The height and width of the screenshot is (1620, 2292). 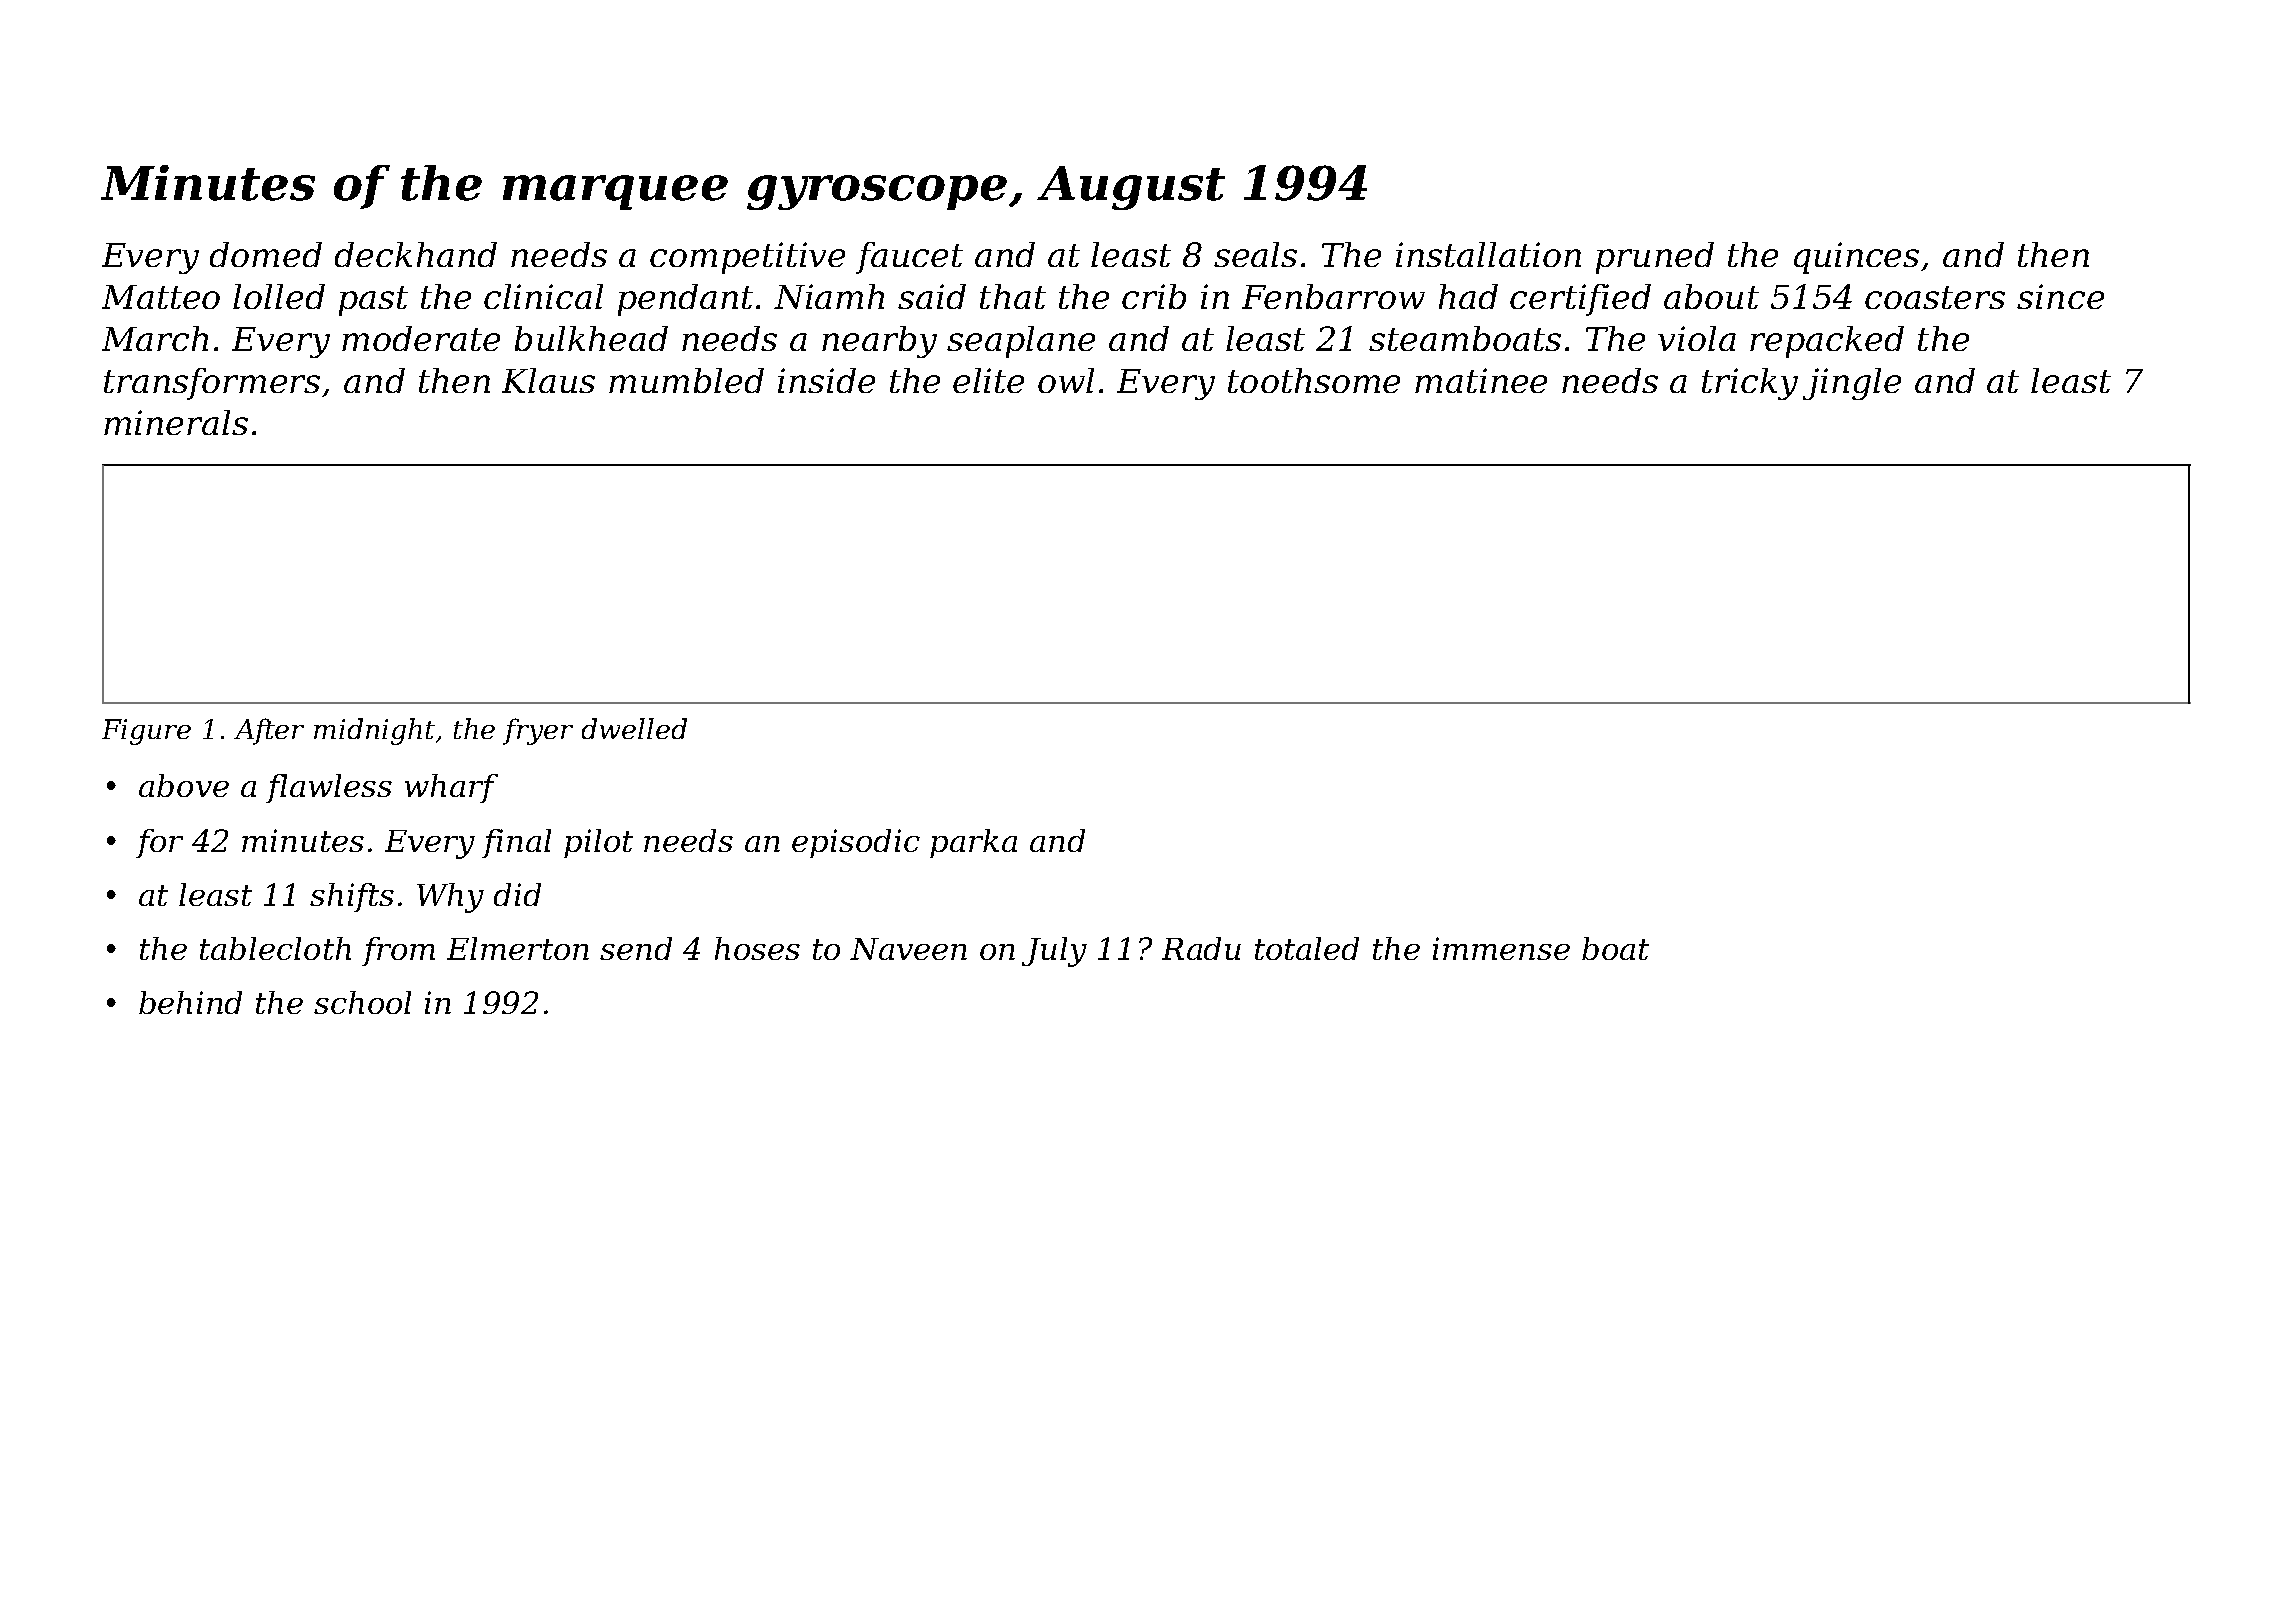 I want to click on owl, so click(x=1066, y=380).
